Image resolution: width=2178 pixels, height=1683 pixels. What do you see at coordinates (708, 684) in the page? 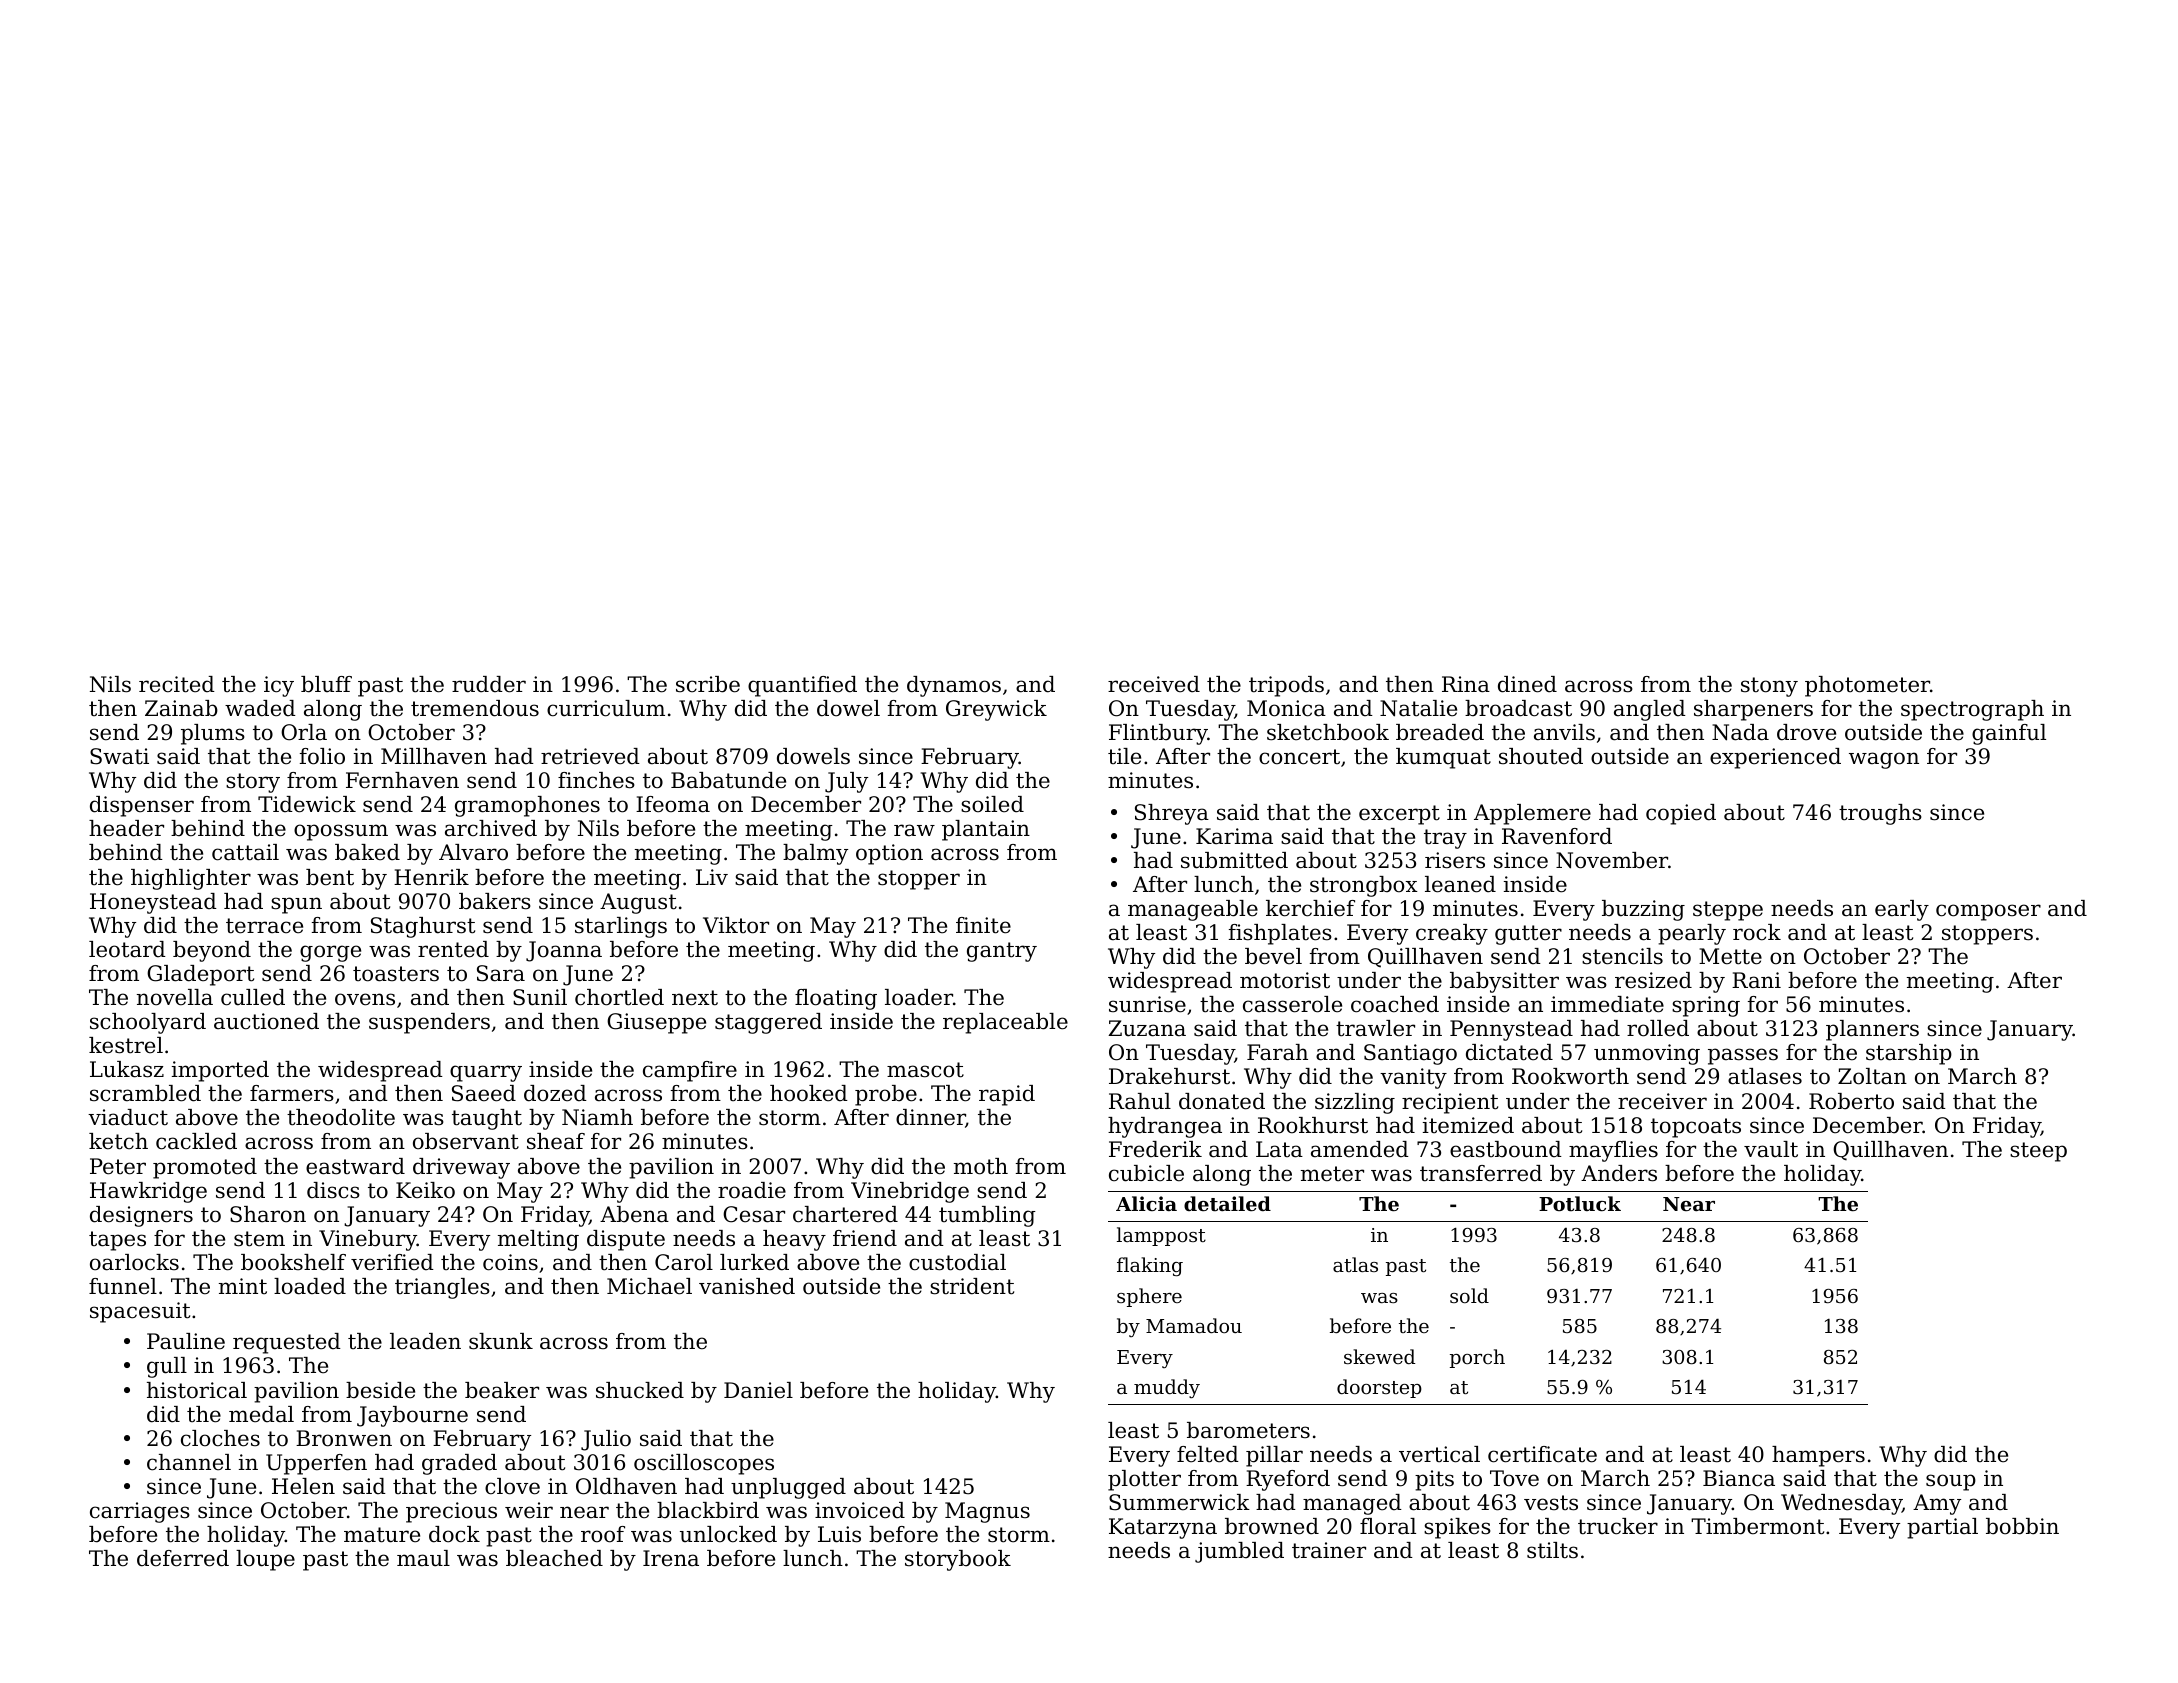
I see `scribe` at bounding box center [708, 684].
